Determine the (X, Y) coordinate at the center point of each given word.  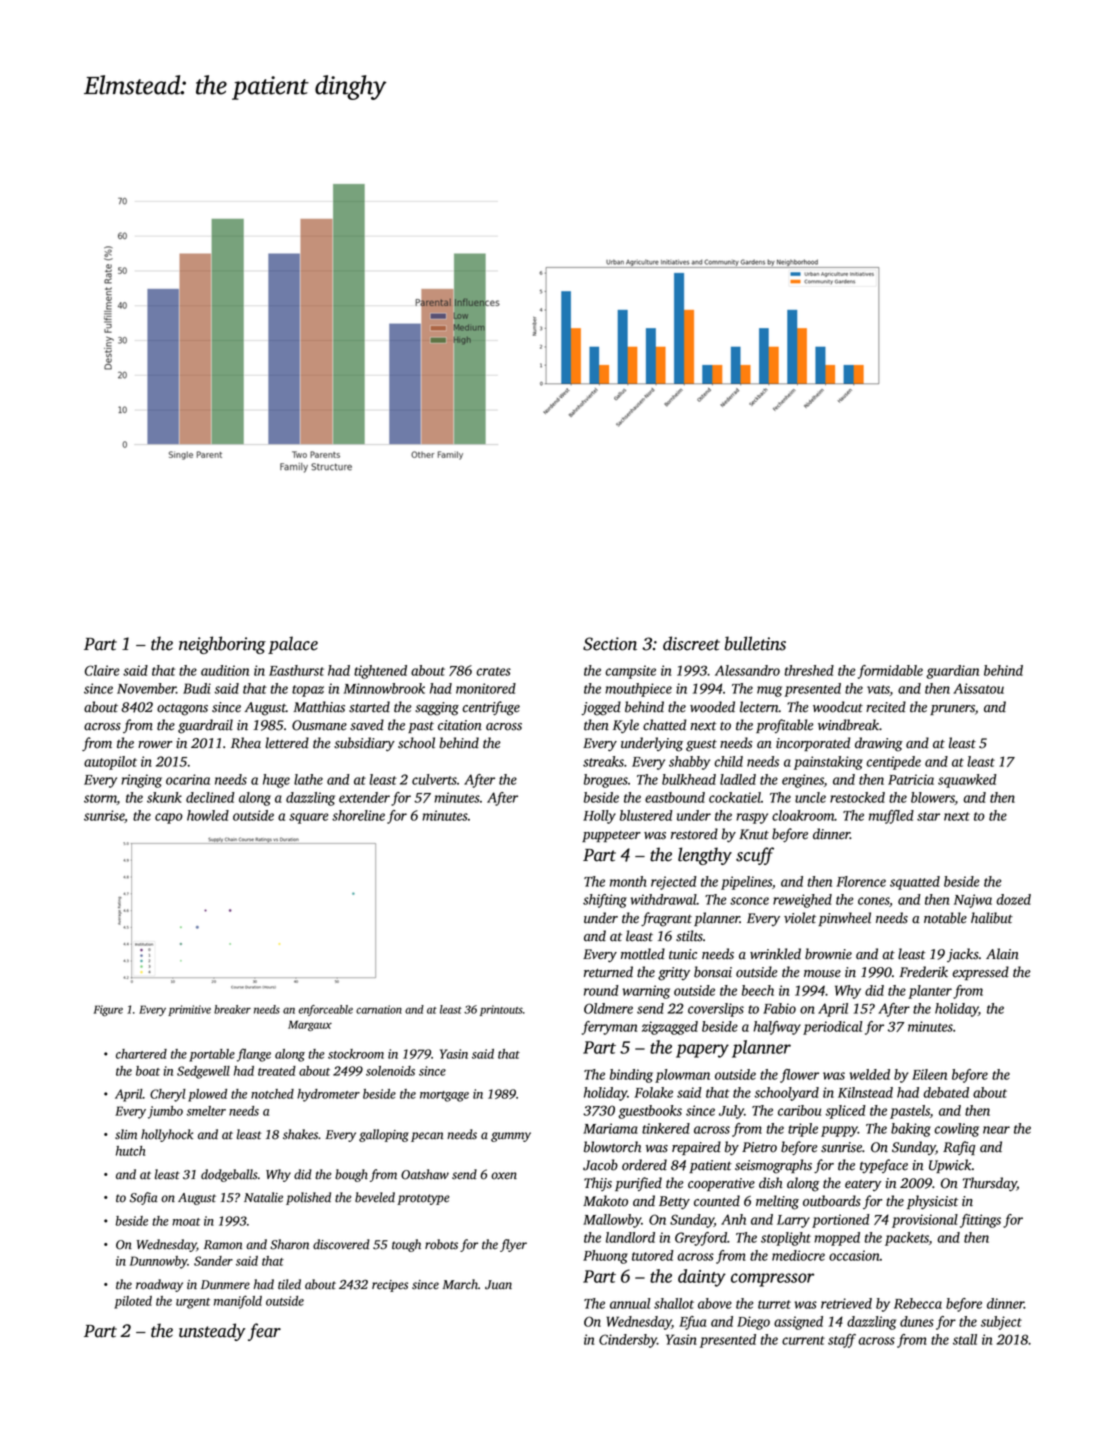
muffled (891, 817)
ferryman (609, 1028)
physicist (932, 1202)
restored (694, 834)
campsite (631, 672)
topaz (308, 691)
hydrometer (328, 1095)
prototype (423, 1199)
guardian (952, 672)
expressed (980, 973)
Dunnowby (159, 1262)
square (308, 818)
